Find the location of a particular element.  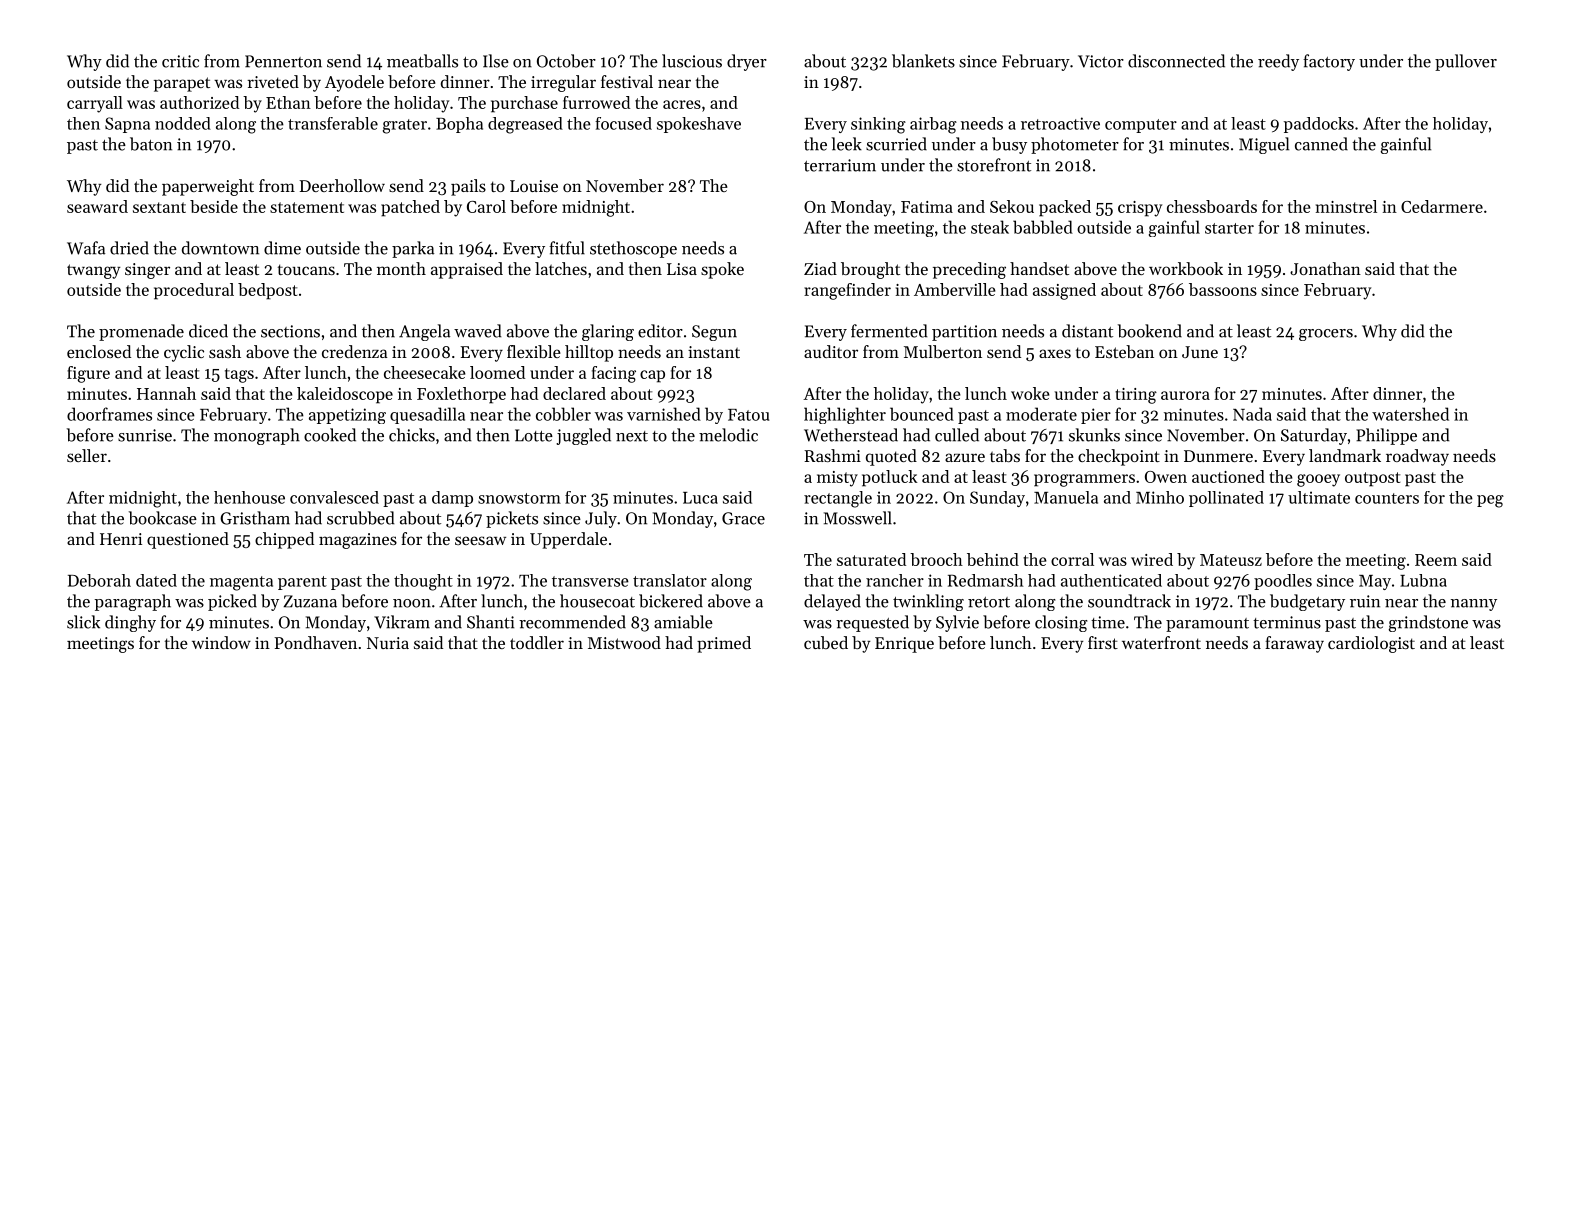

distant is located at coordinates (1087, 331).
